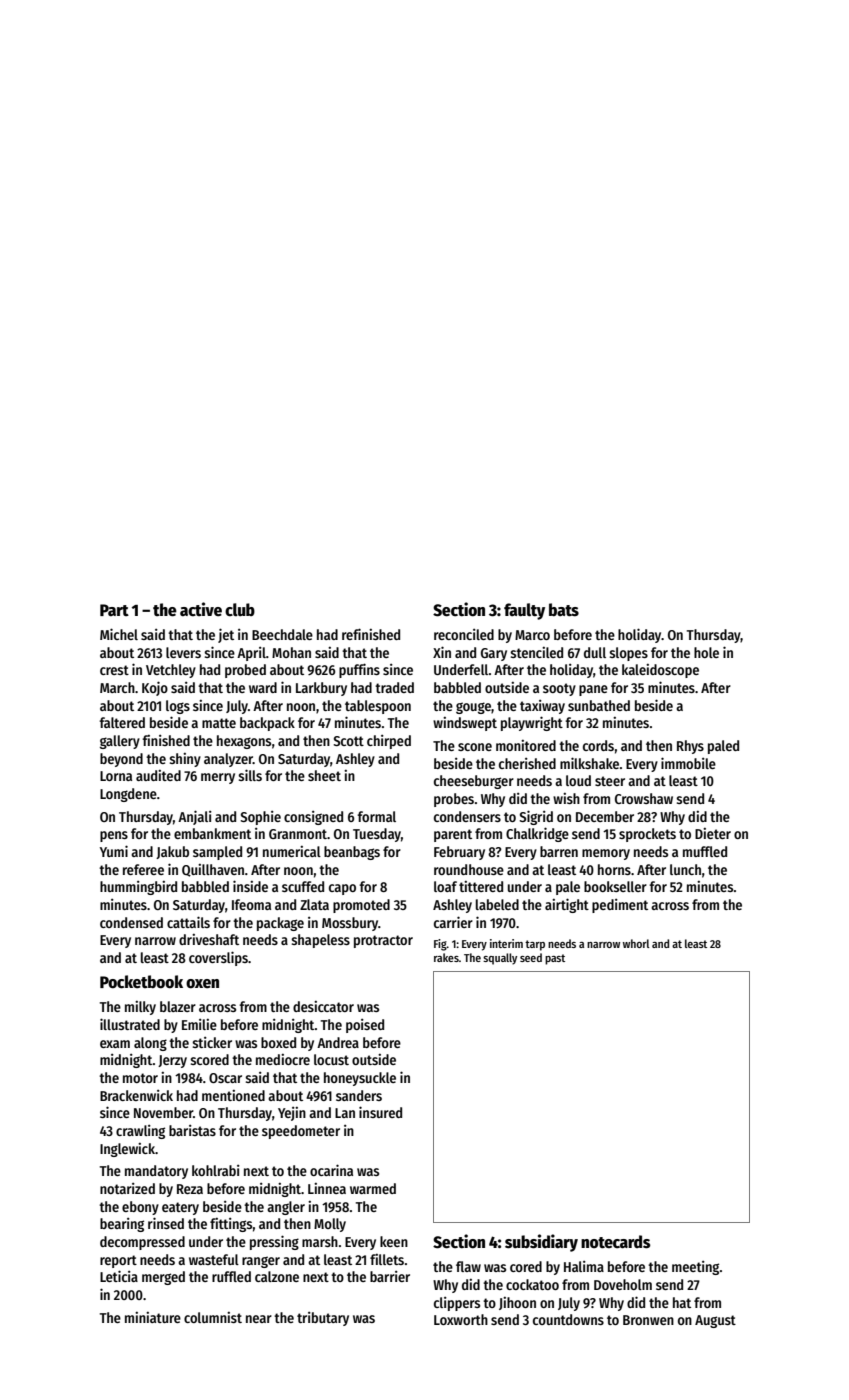 Image resolution: width=849 pixels, height=1400 pixels. I want to click on cattails, so click(188, 922).
